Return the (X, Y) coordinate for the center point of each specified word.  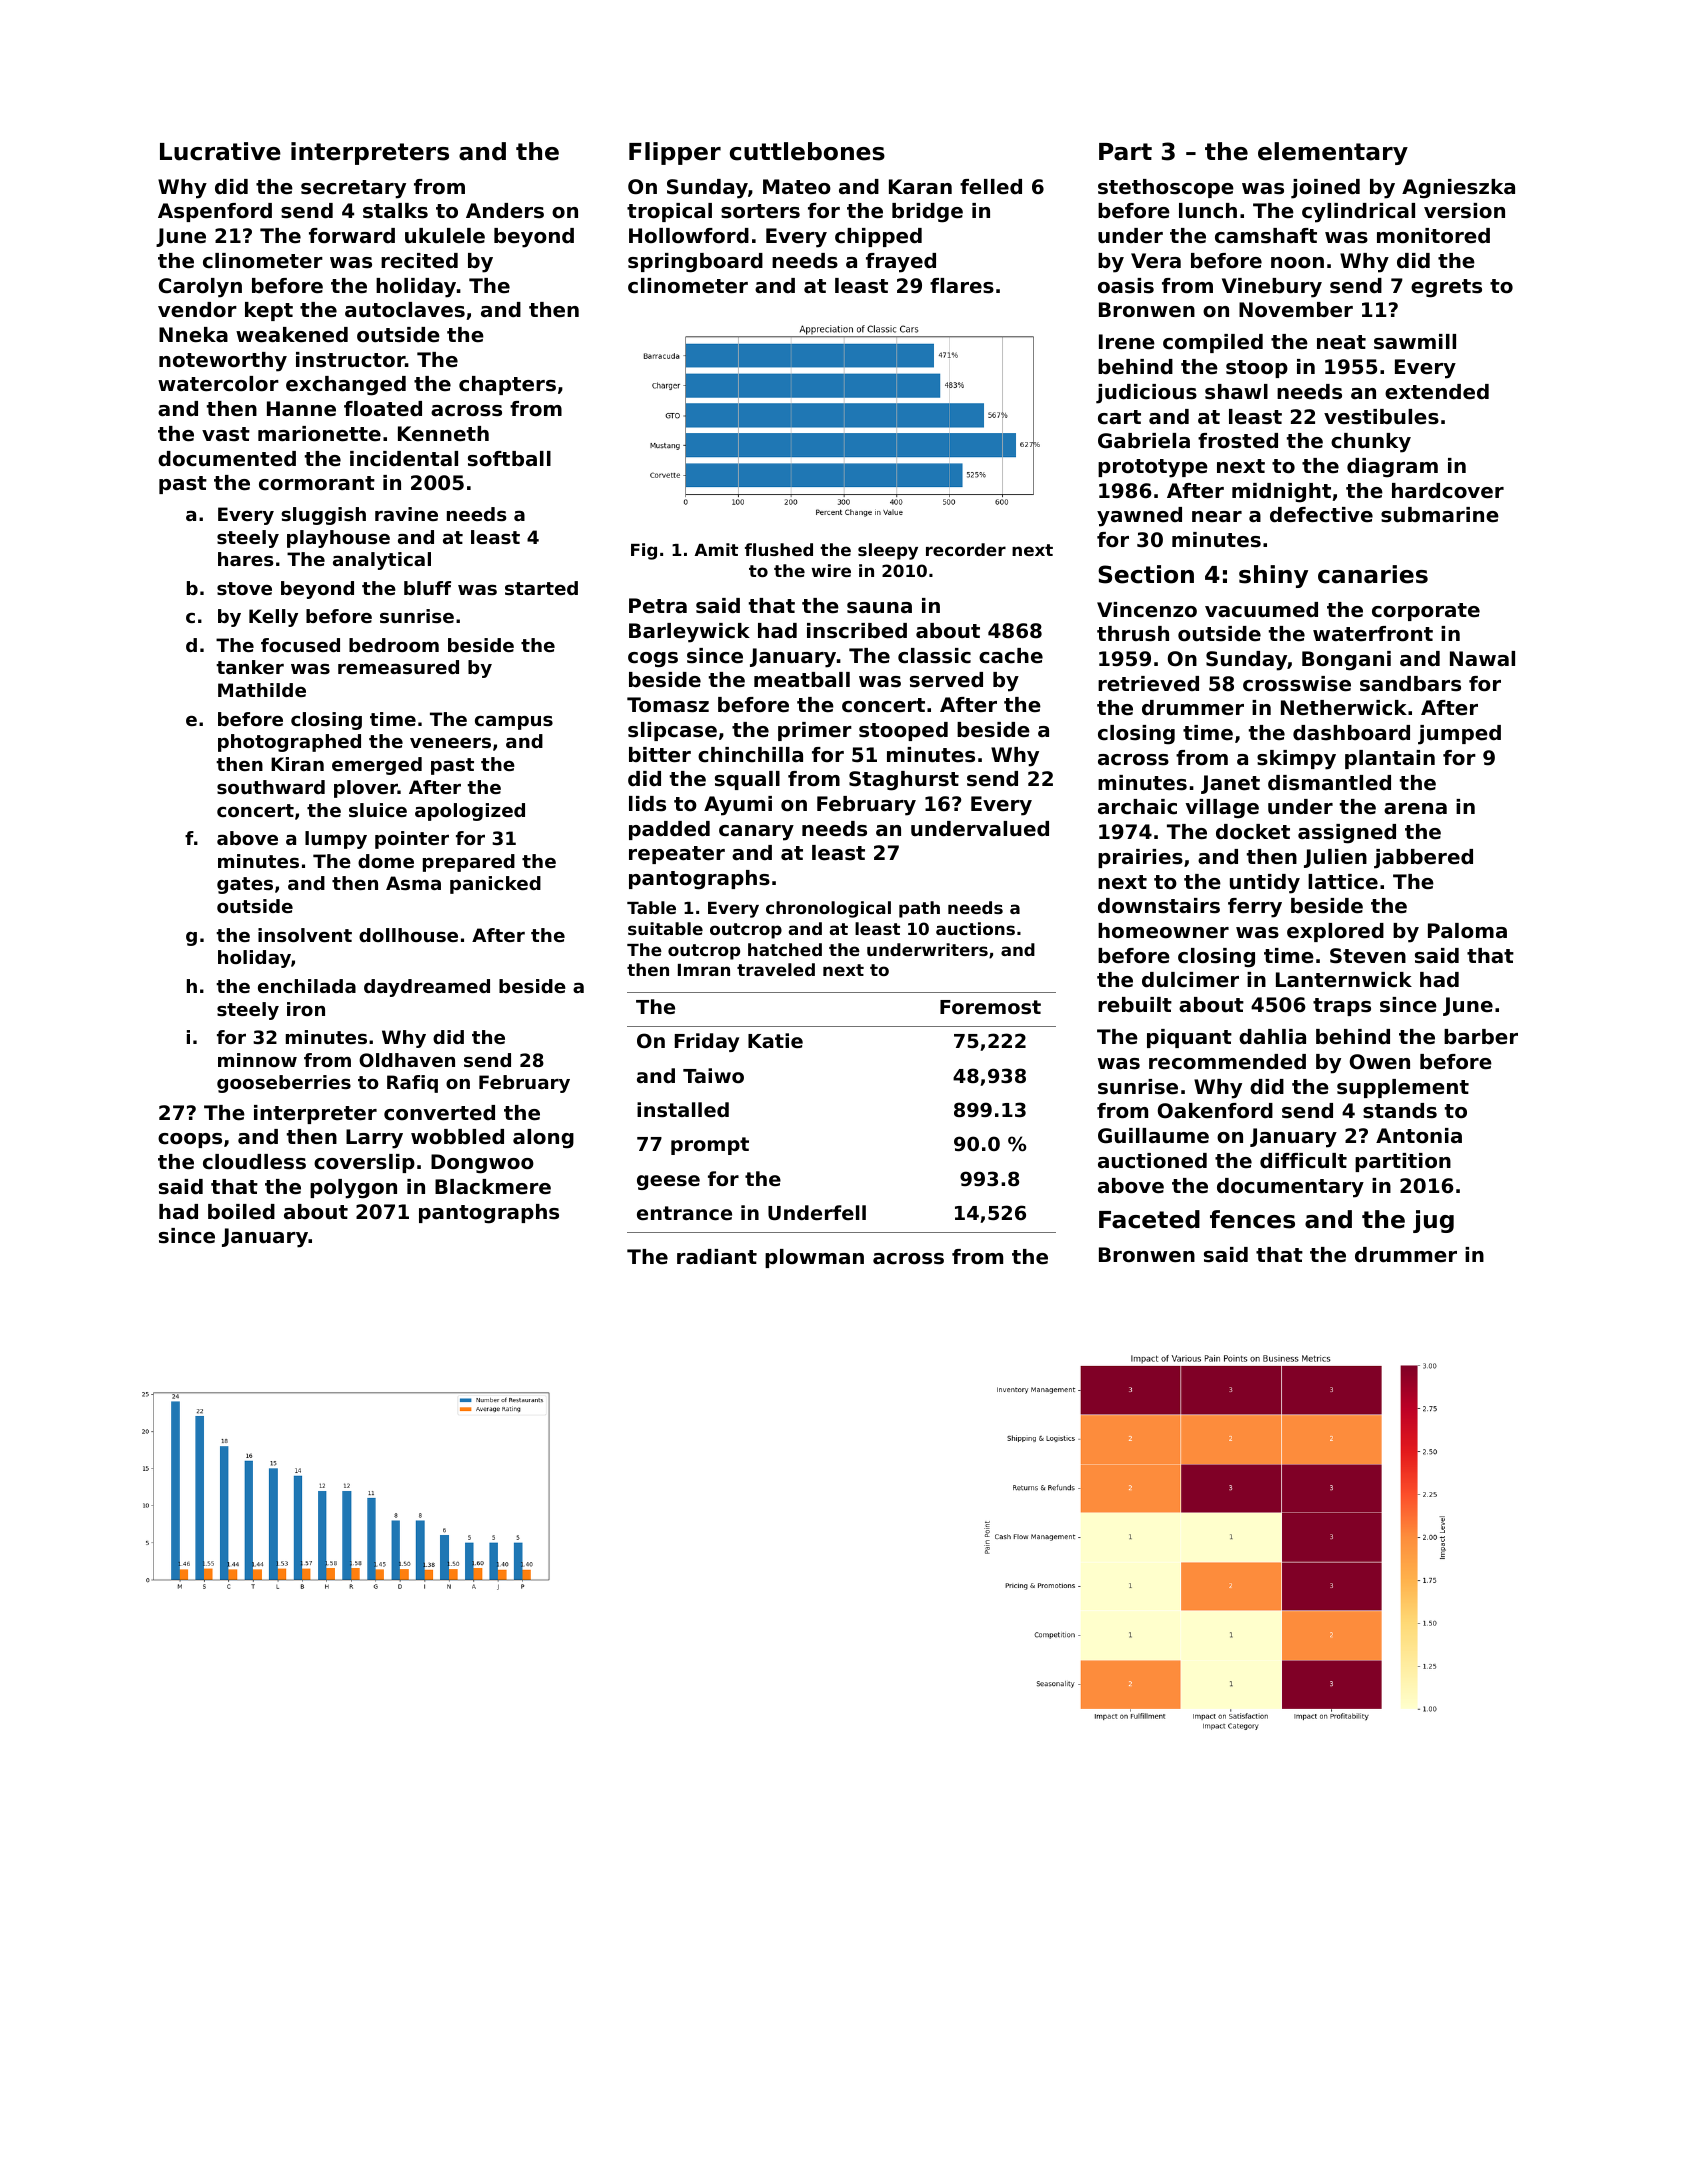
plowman (814, 1258)
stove (244, 588)
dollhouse (408, 935)
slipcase (672, 731)
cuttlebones (807, 151)
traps (1342, 1007)
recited (419, 261)
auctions (975, 928)
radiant (717, 1257)
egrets (1446, 288)
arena (1415, 809)
